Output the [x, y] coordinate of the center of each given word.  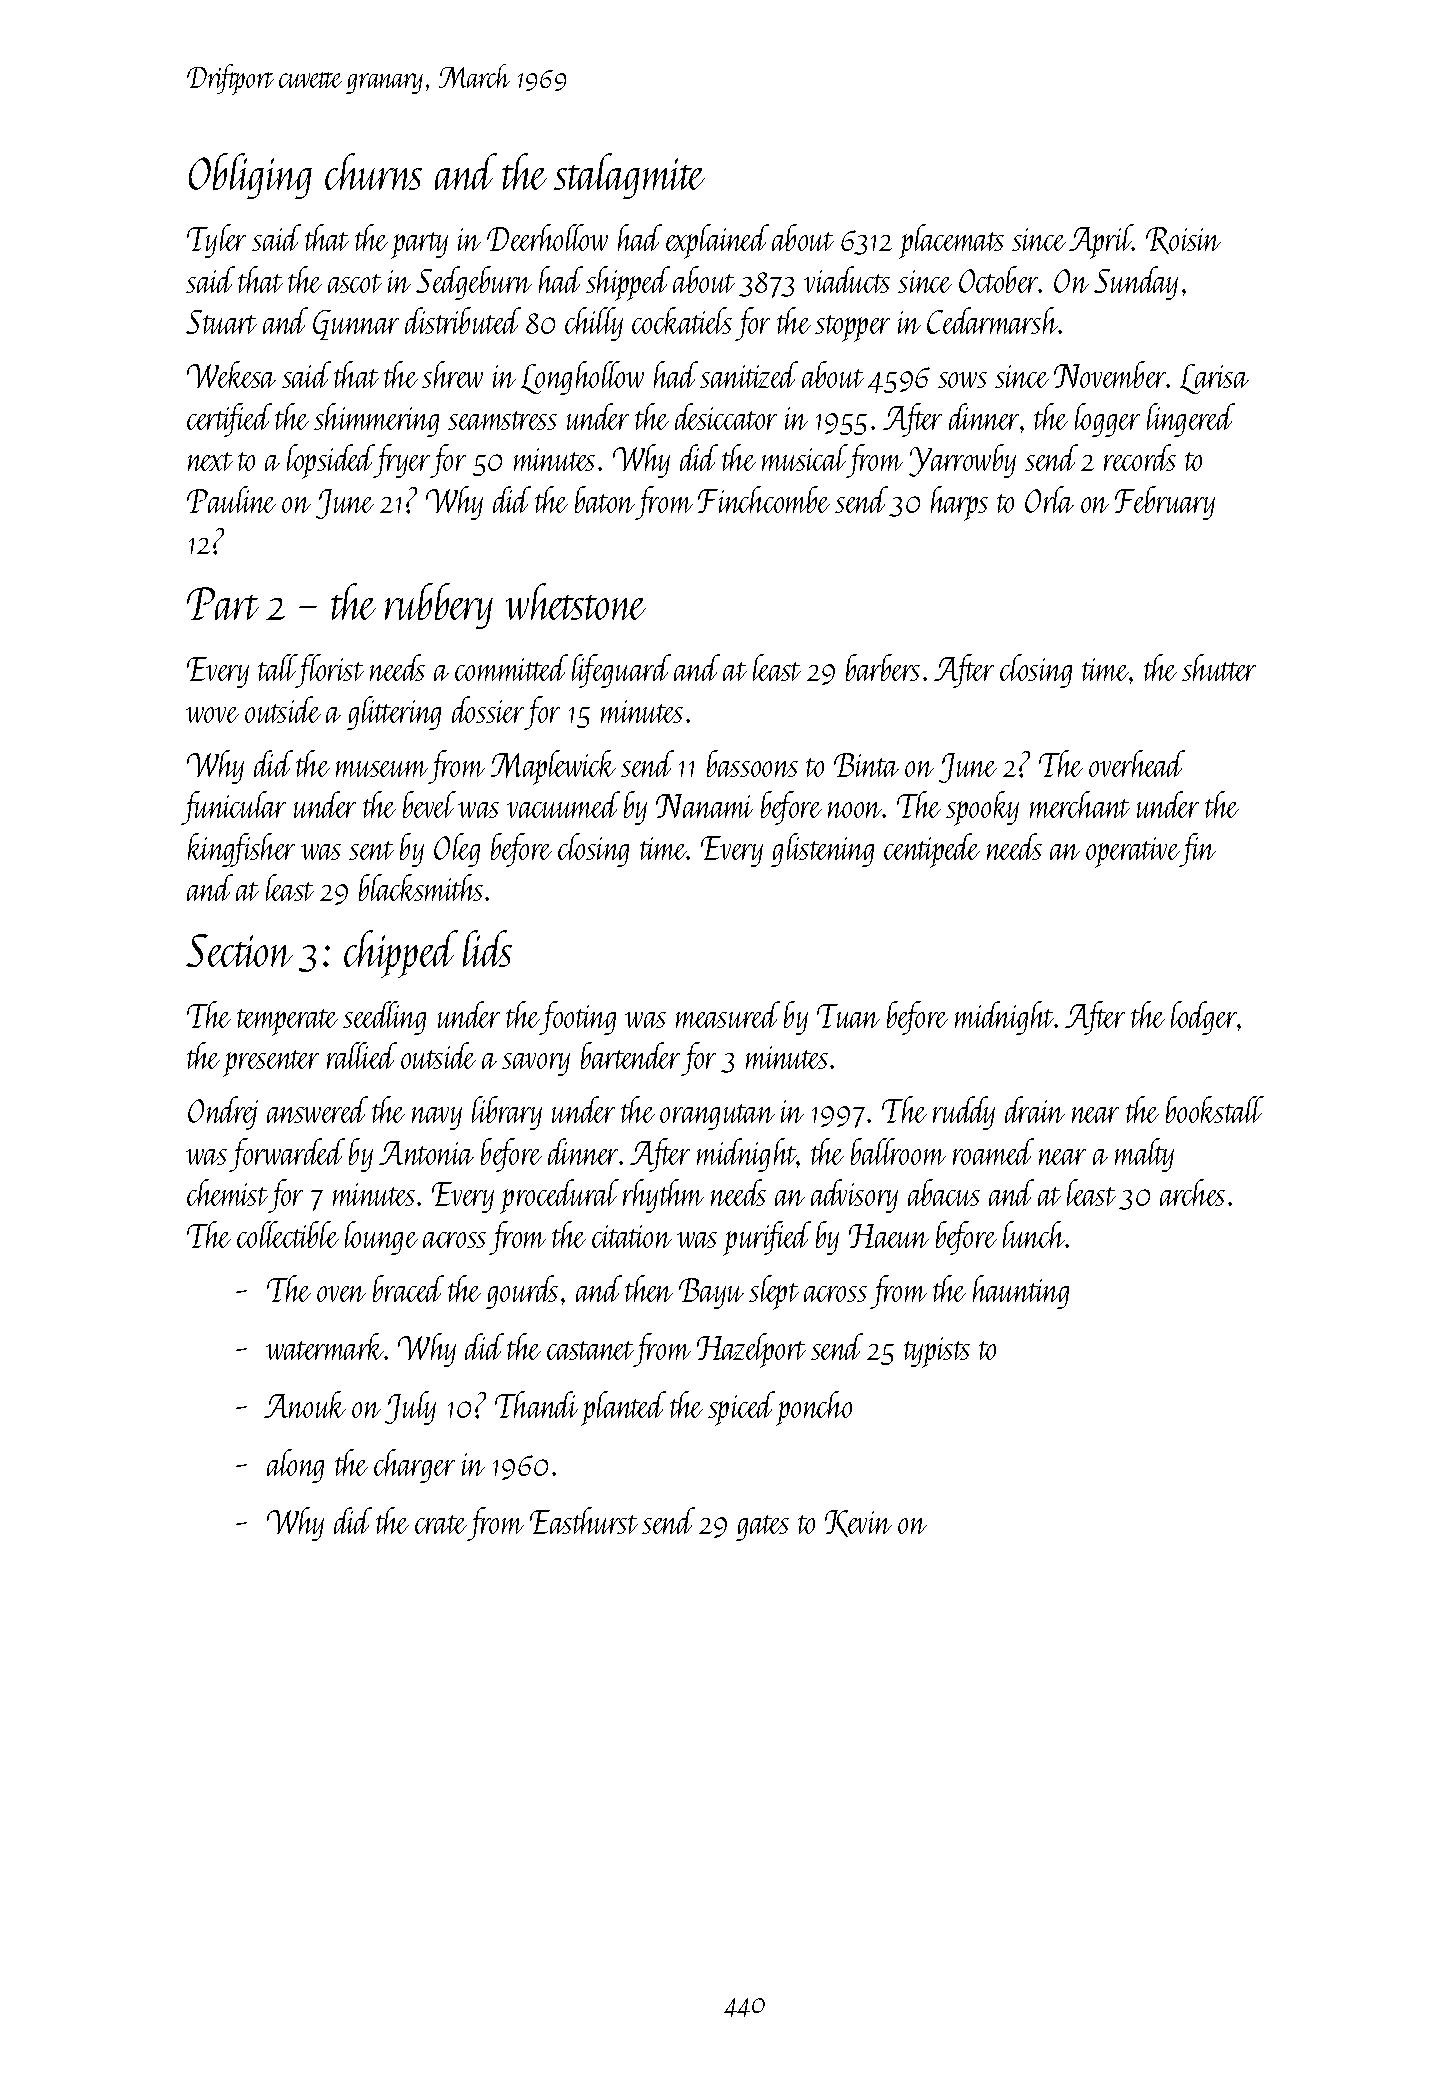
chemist [227, 1192]
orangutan [717, 1117]
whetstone [576, 601]
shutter [1219, 667]
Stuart [221, 322]
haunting [1021, 1292]
